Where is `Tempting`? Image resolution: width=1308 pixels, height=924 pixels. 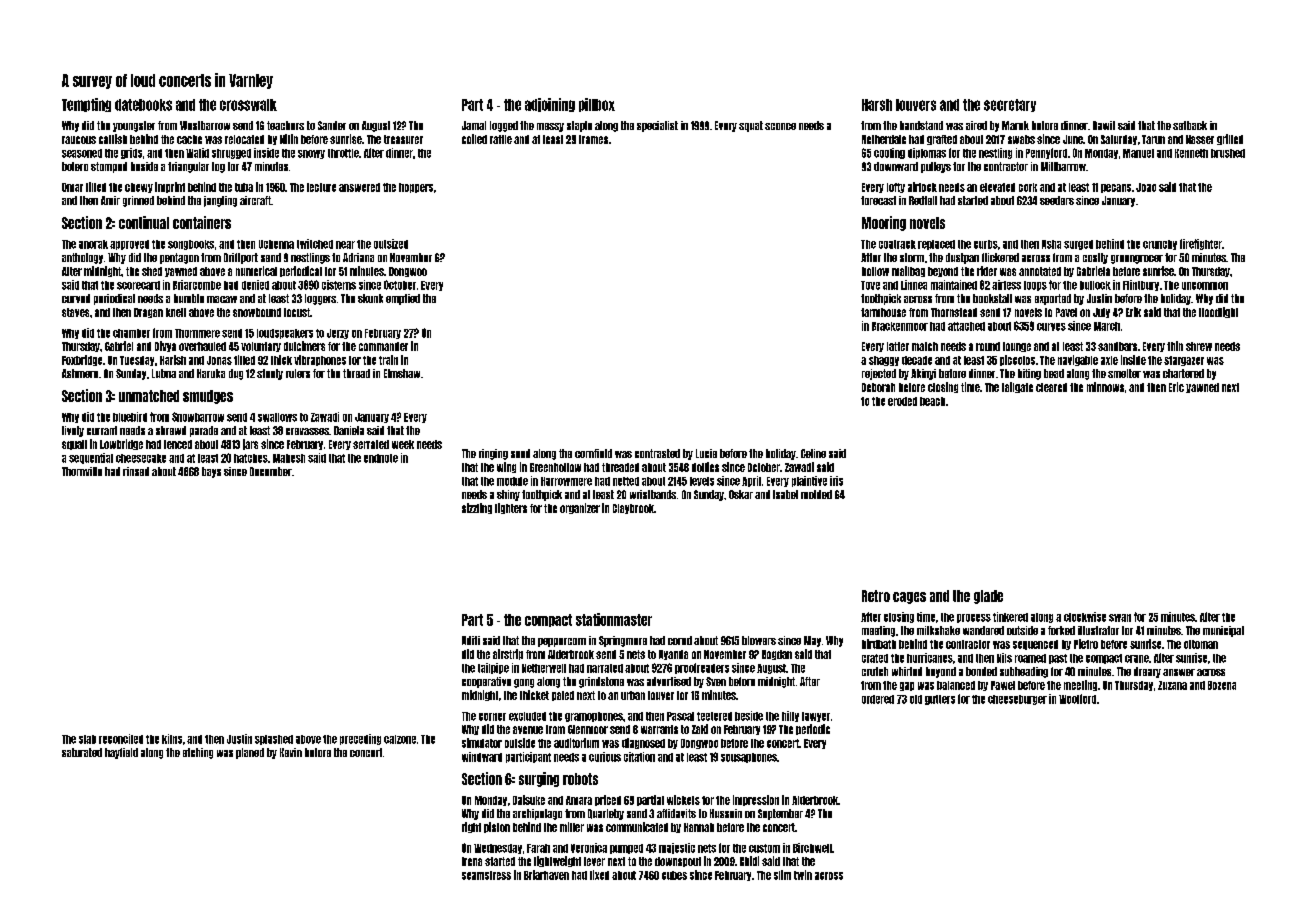
Tempting is located at coordinates (86, 105).
